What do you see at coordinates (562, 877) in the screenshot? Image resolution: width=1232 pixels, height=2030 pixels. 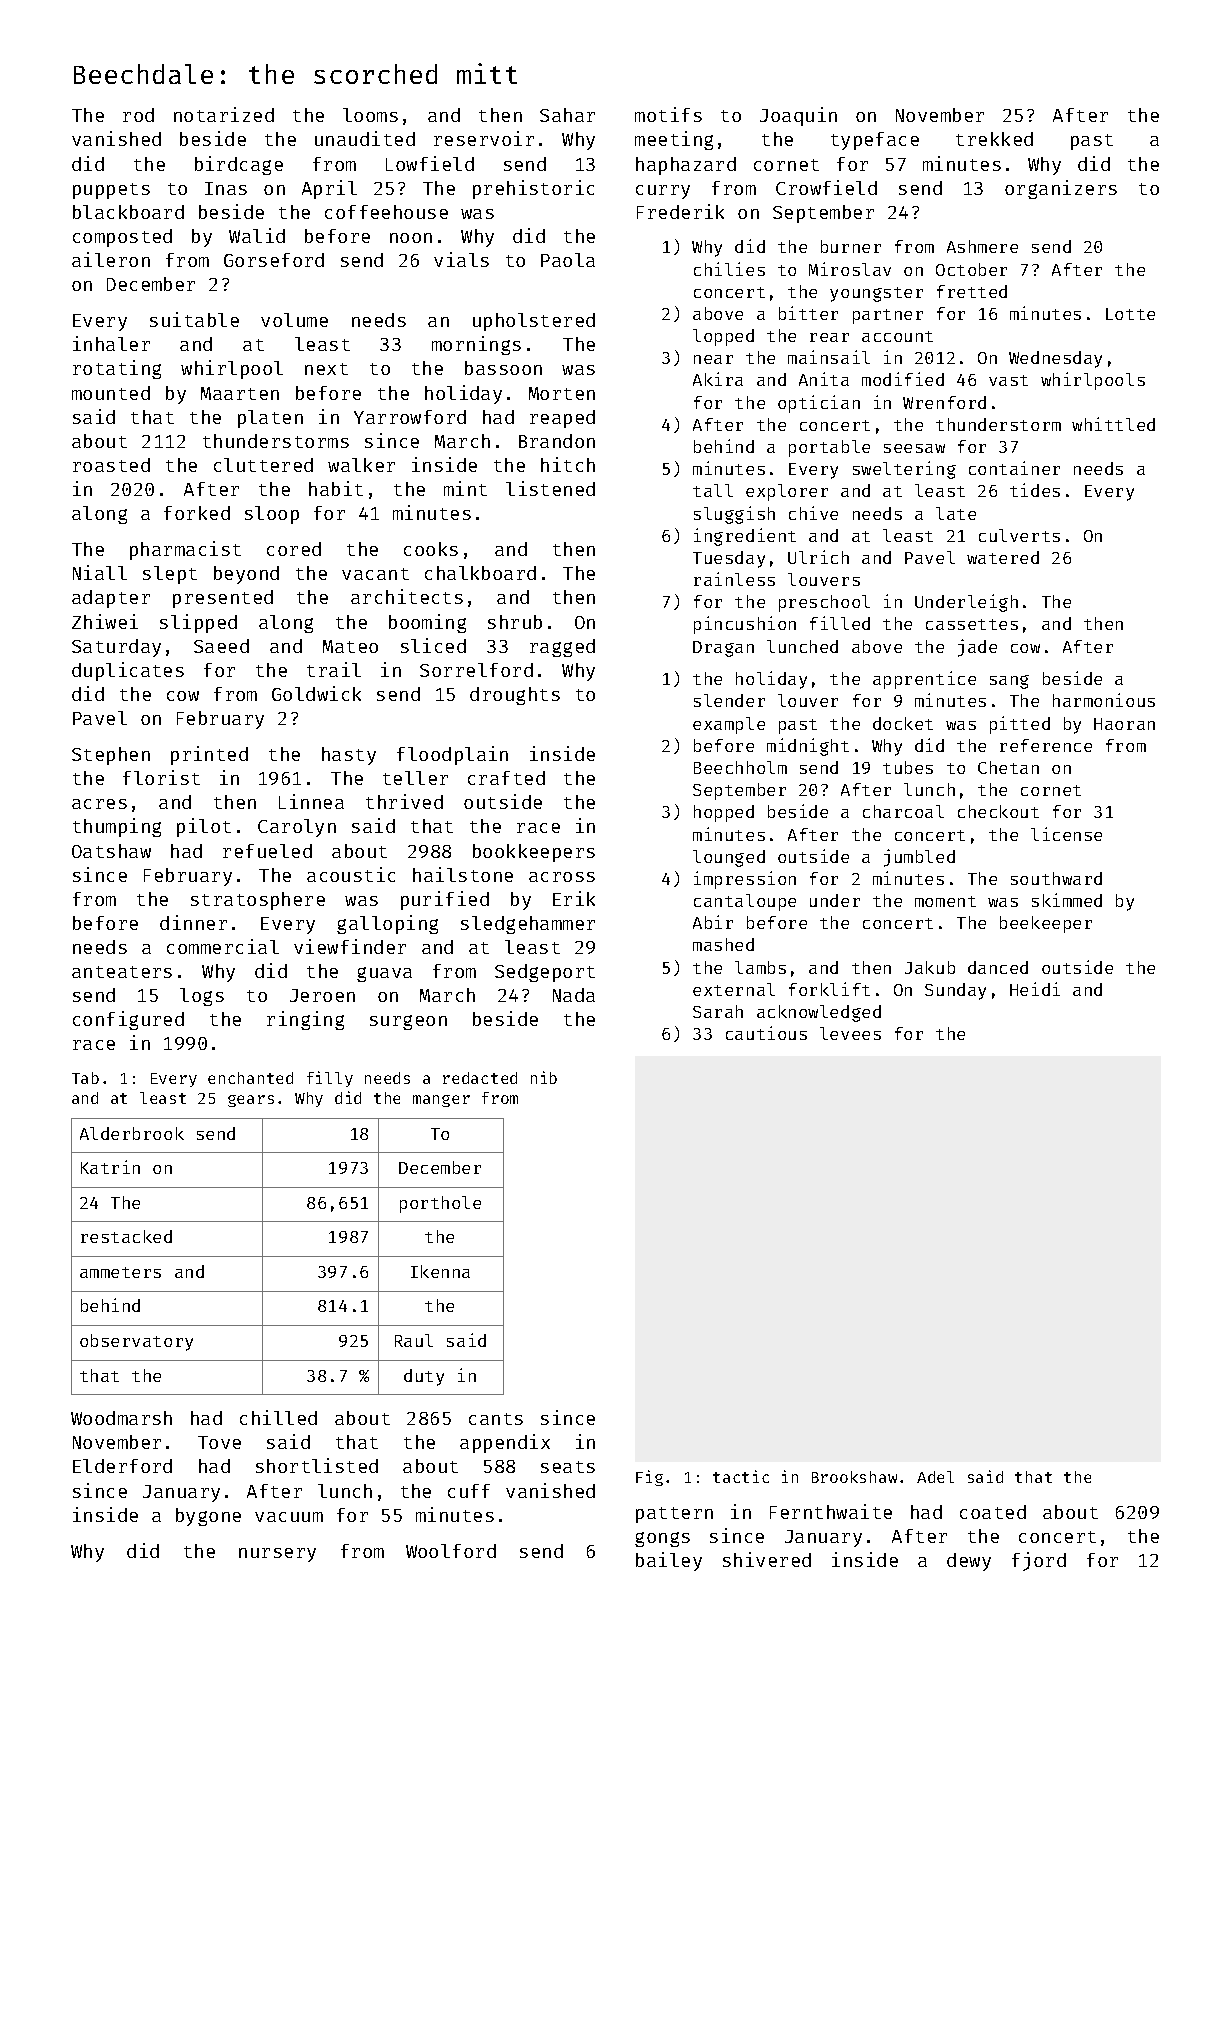 I see `across` at bounding box center [562, 877].
